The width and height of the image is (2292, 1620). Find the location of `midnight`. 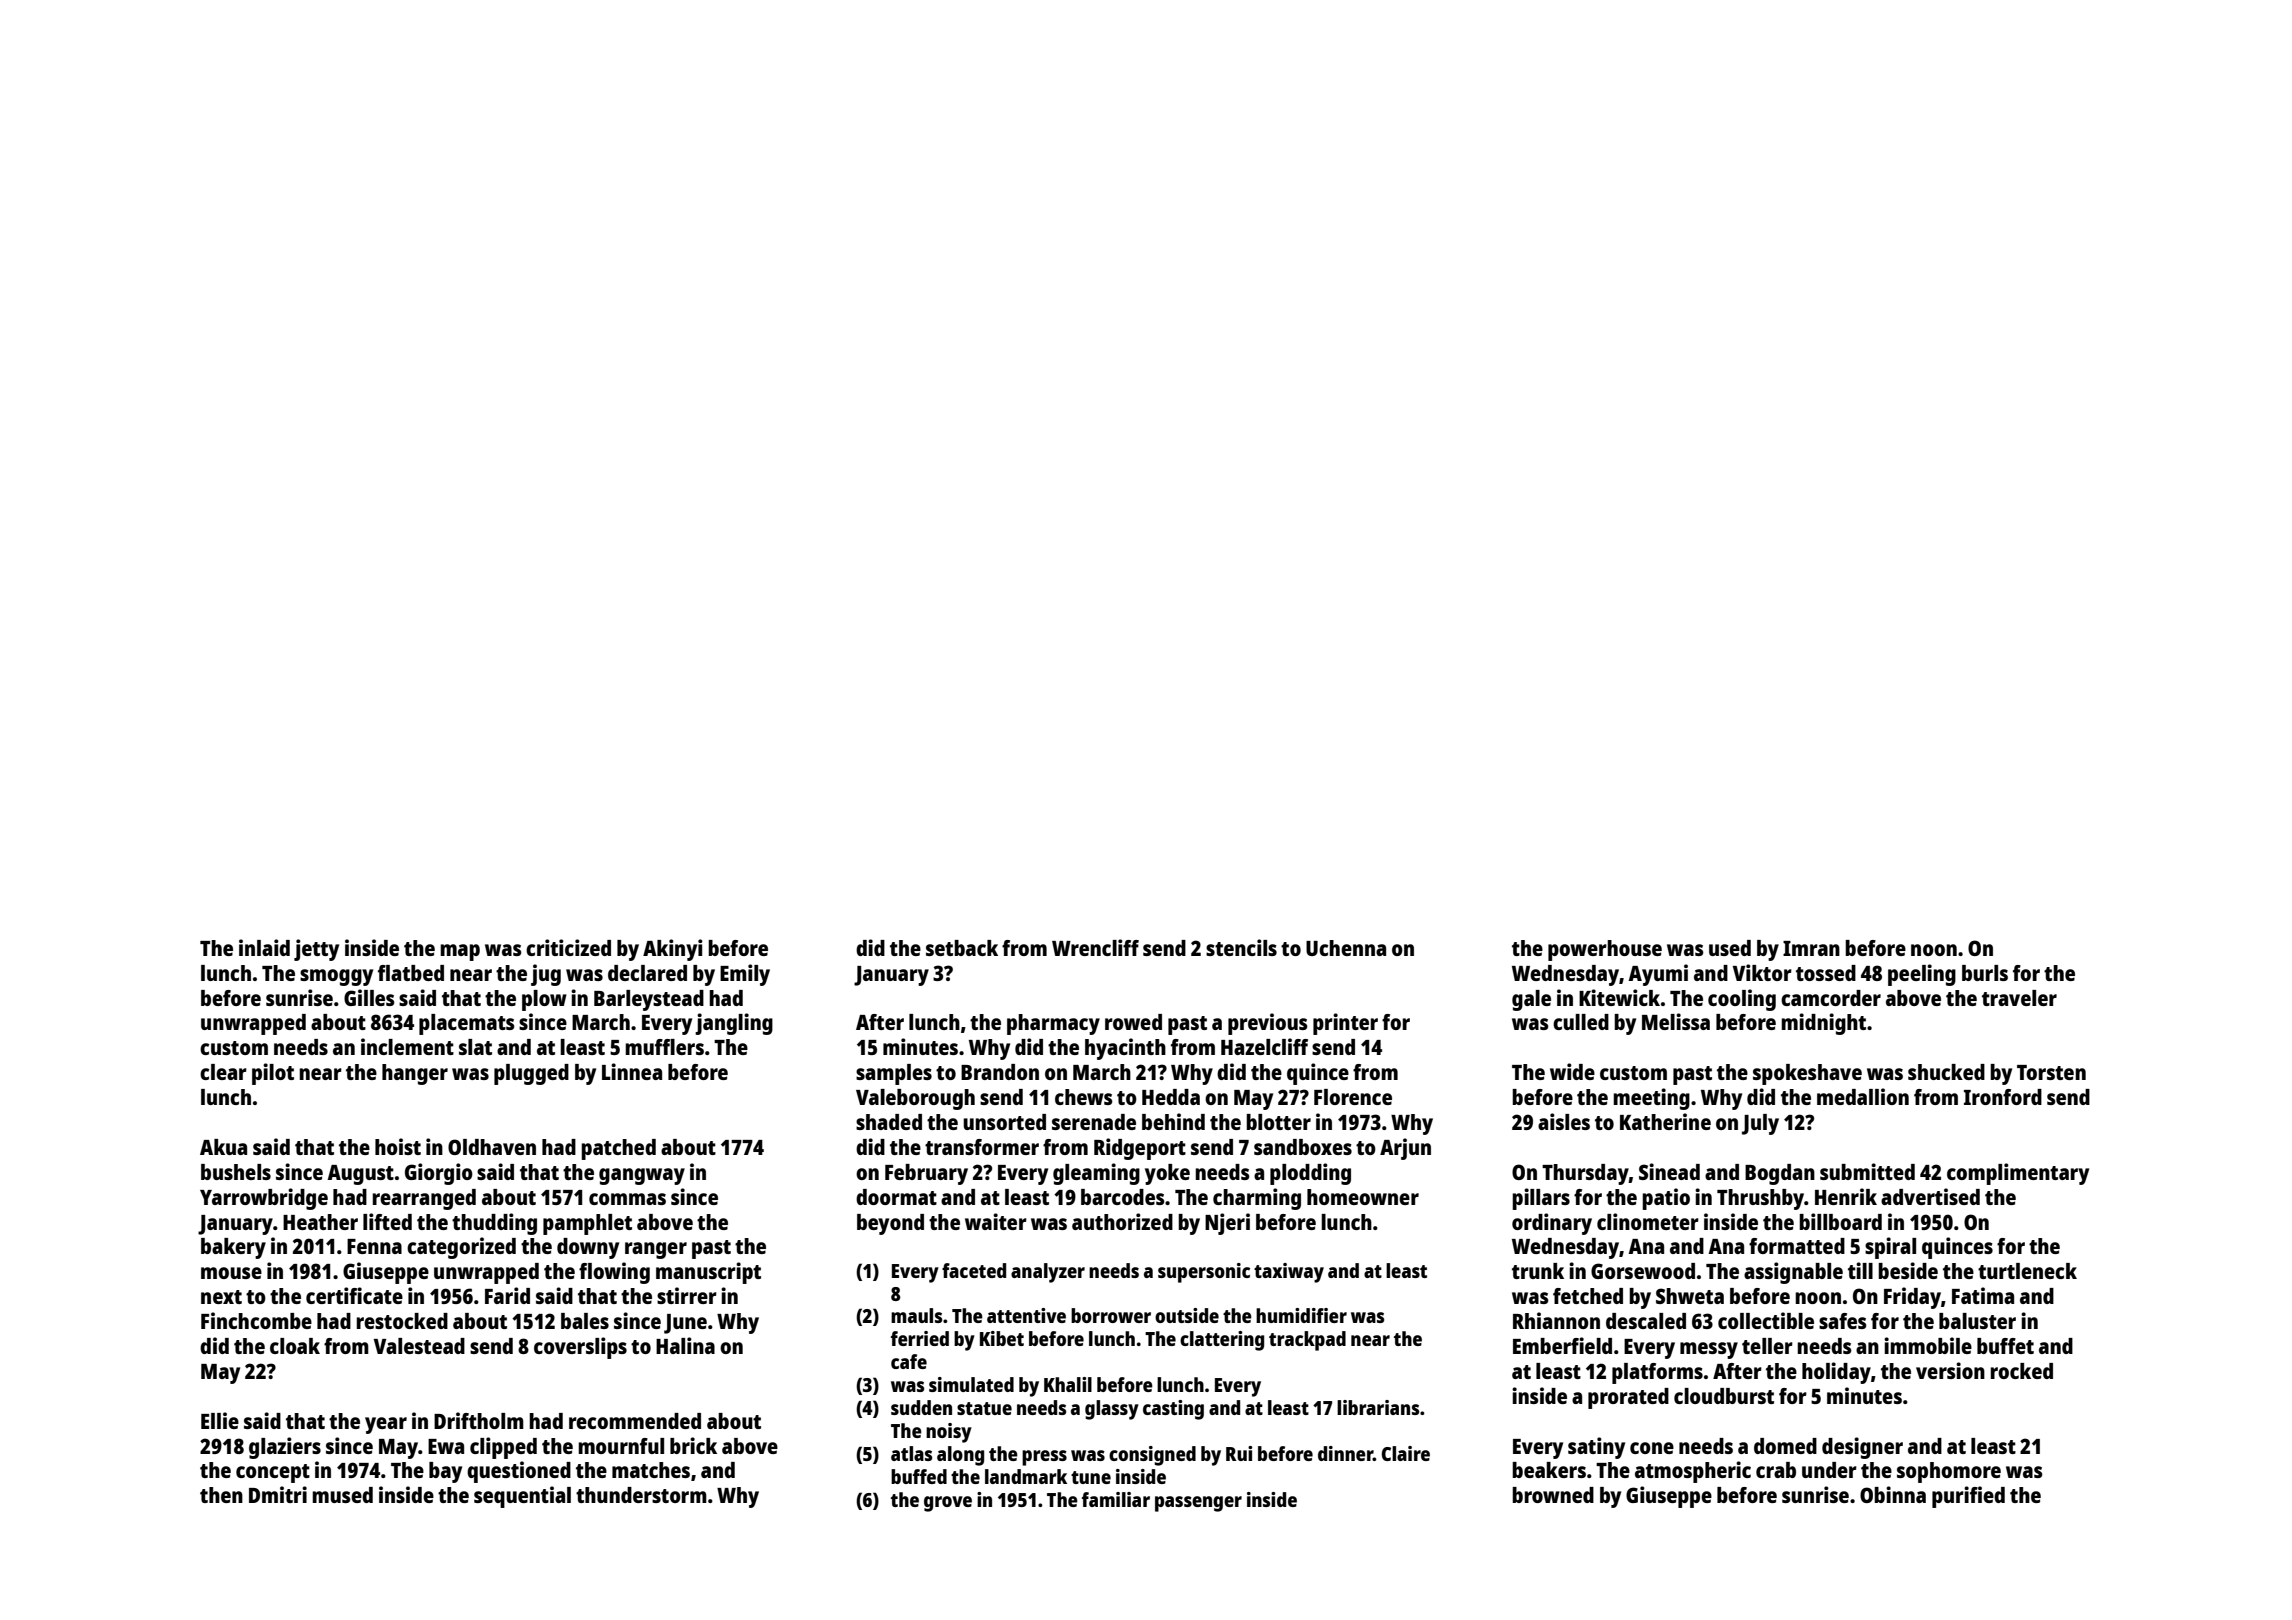

midnight is located at coordinates (1823, 1024).
